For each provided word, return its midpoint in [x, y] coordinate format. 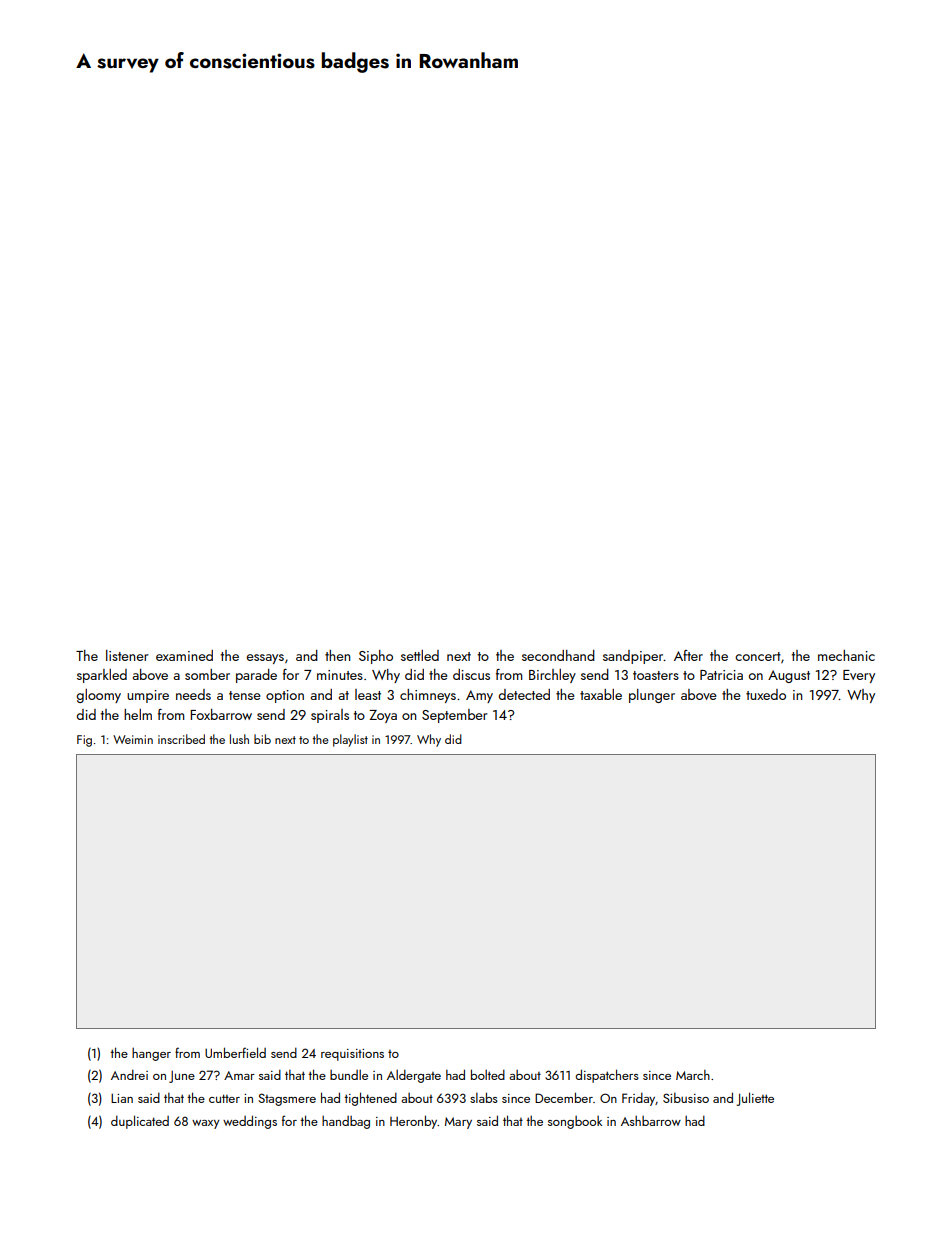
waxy [206, 1124]
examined [184, 655]
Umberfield [235, 1052]
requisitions [352, 1055]
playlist [350, 740]
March [693, 1075]
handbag [346, 1122]
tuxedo [766, 694]
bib [262, 739]
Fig [84, 741]
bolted [488, 1074]
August [789, 676]
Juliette [755, 1099]
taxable [601, 694]
